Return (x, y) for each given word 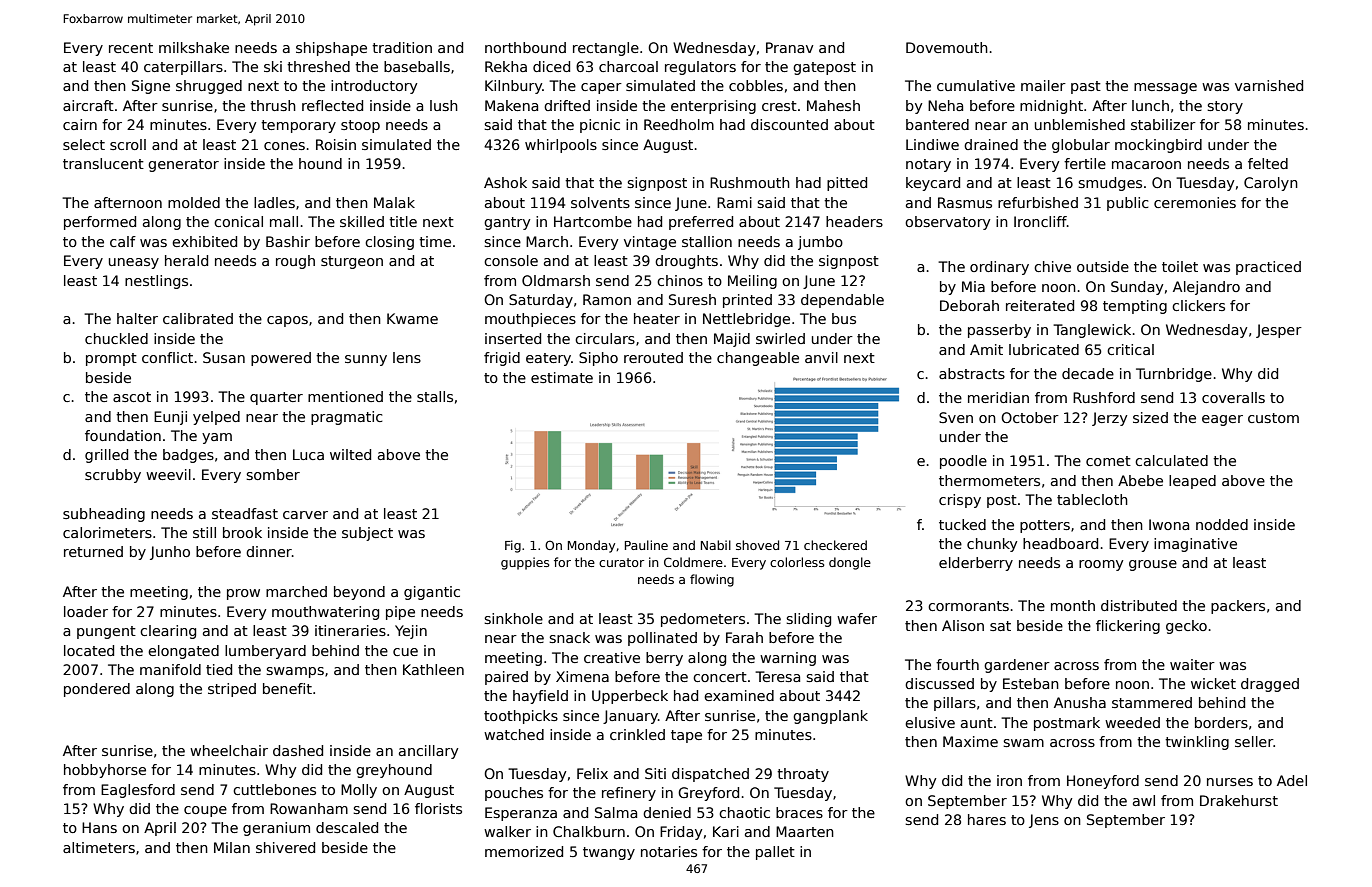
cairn (80, 124)
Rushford (1104, 397)
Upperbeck (630, 697)
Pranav (789, 47)
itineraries (350, 630)
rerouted (653, 357)
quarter (276, 398)
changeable (758, 359)
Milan (232, 847)
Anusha (1080, 702)
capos (287, 321)
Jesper (1279, 331)
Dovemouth (947, 47)
